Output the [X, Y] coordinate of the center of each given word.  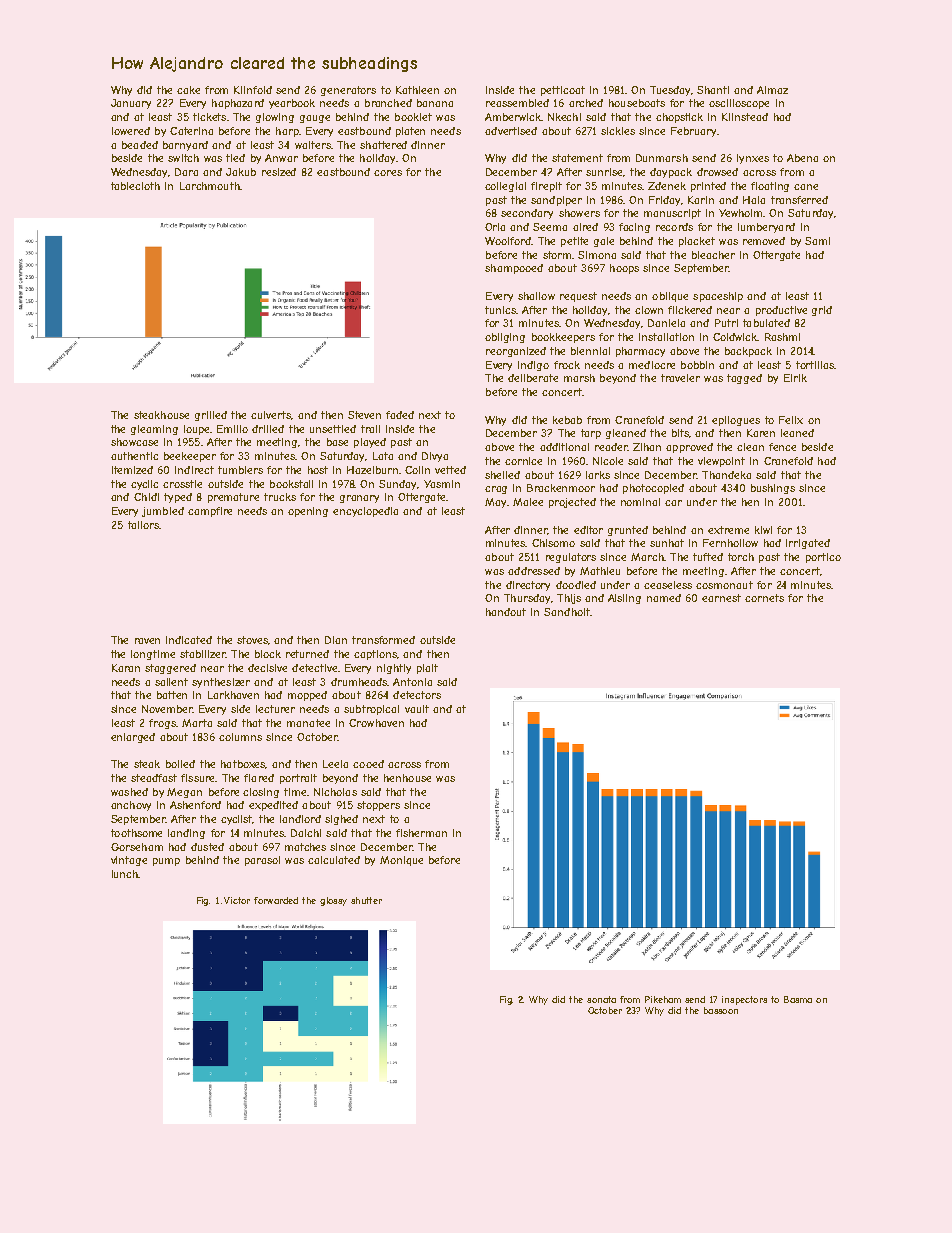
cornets [764, 598]
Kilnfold [253, 90]
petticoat [563, 91]
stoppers [378, 806]
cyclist [237, 820]
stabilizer [202, 654]
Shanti [713, 90]
